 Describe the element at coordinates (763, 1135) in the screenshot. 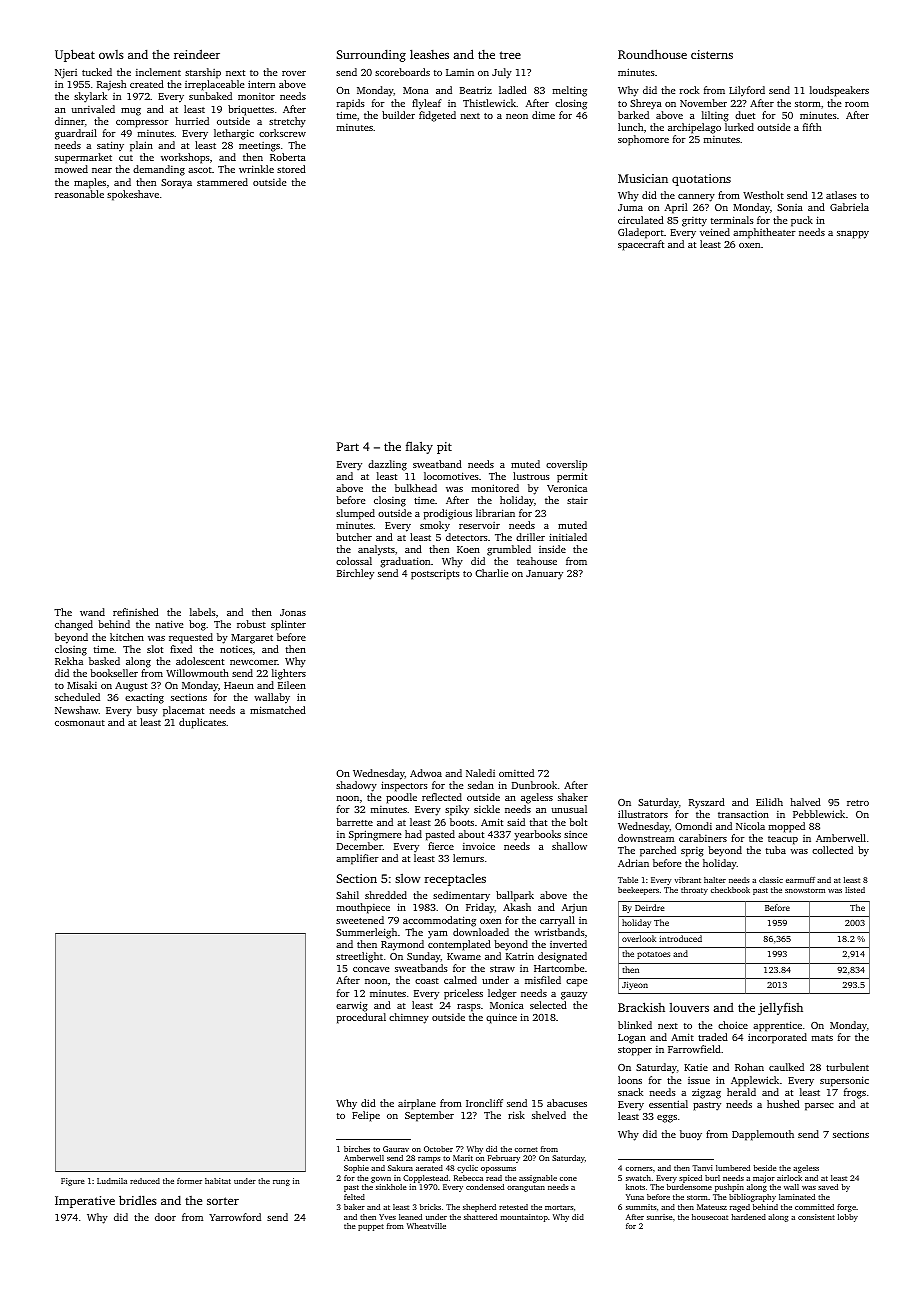

I see `Dapplemouth` at that location.
